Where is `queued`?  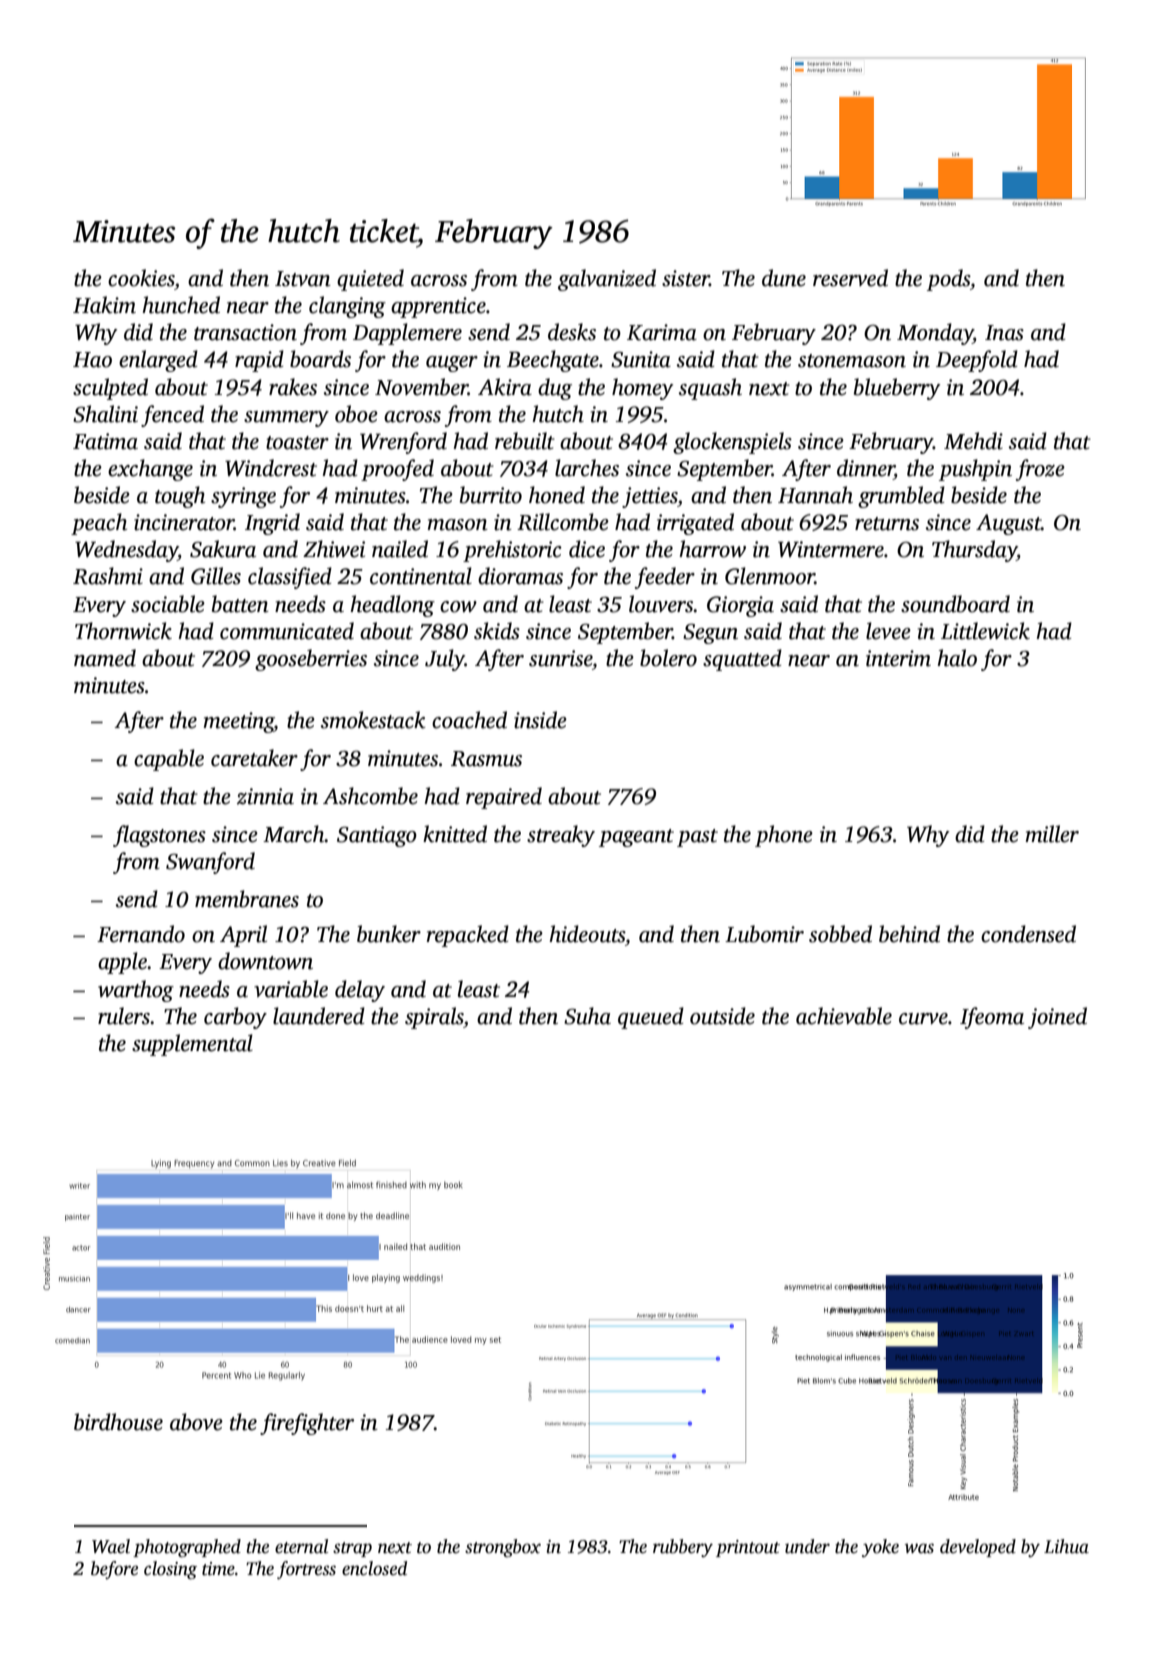 queued is located at coordinates (651, 1018).
